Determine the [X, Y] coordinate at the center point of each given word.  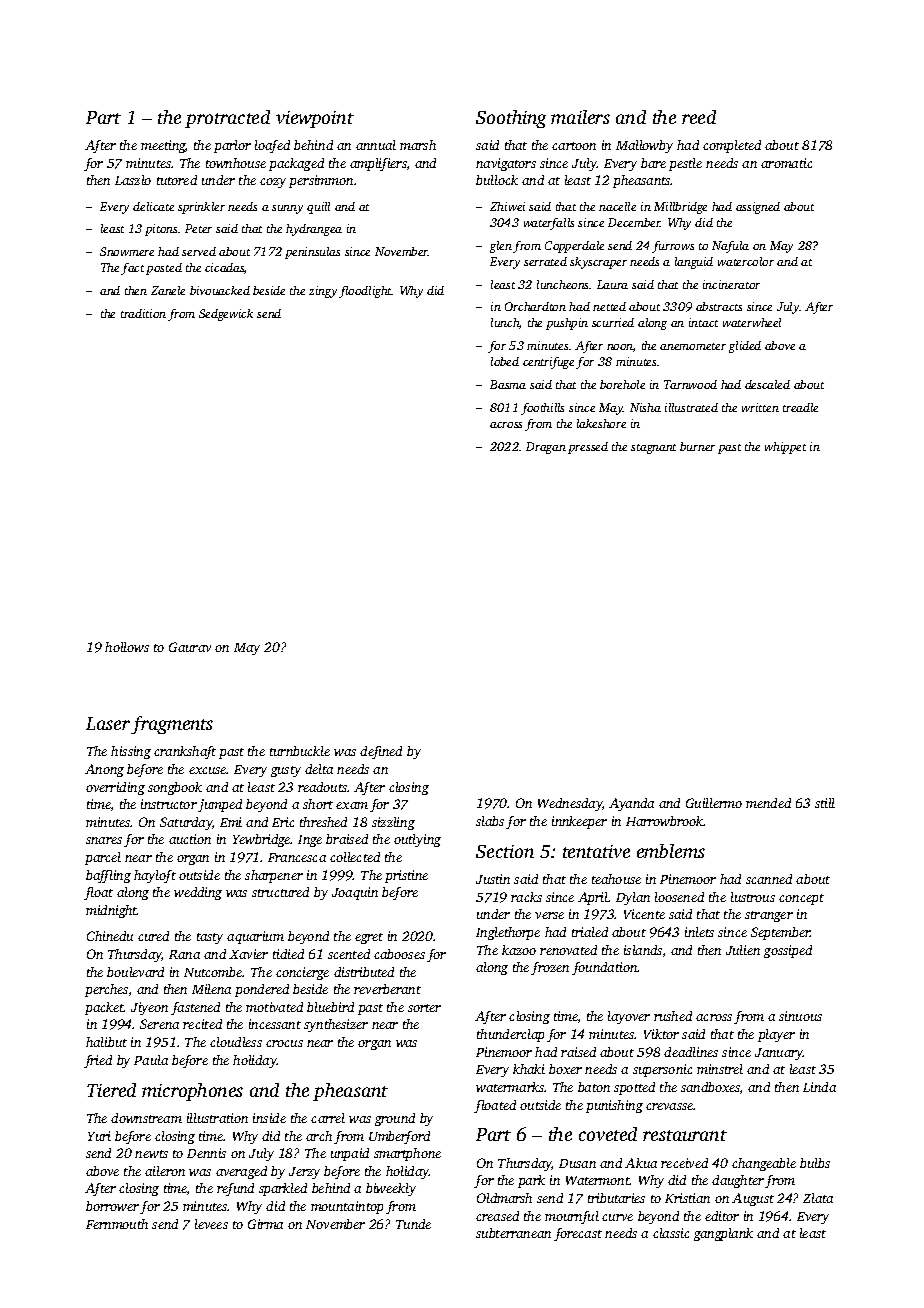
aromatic [786, 163]
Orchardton [535, 306]
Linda [819, 1087]
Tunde [413, 1224]
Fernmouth [117, 1224]
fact [132, 269]
